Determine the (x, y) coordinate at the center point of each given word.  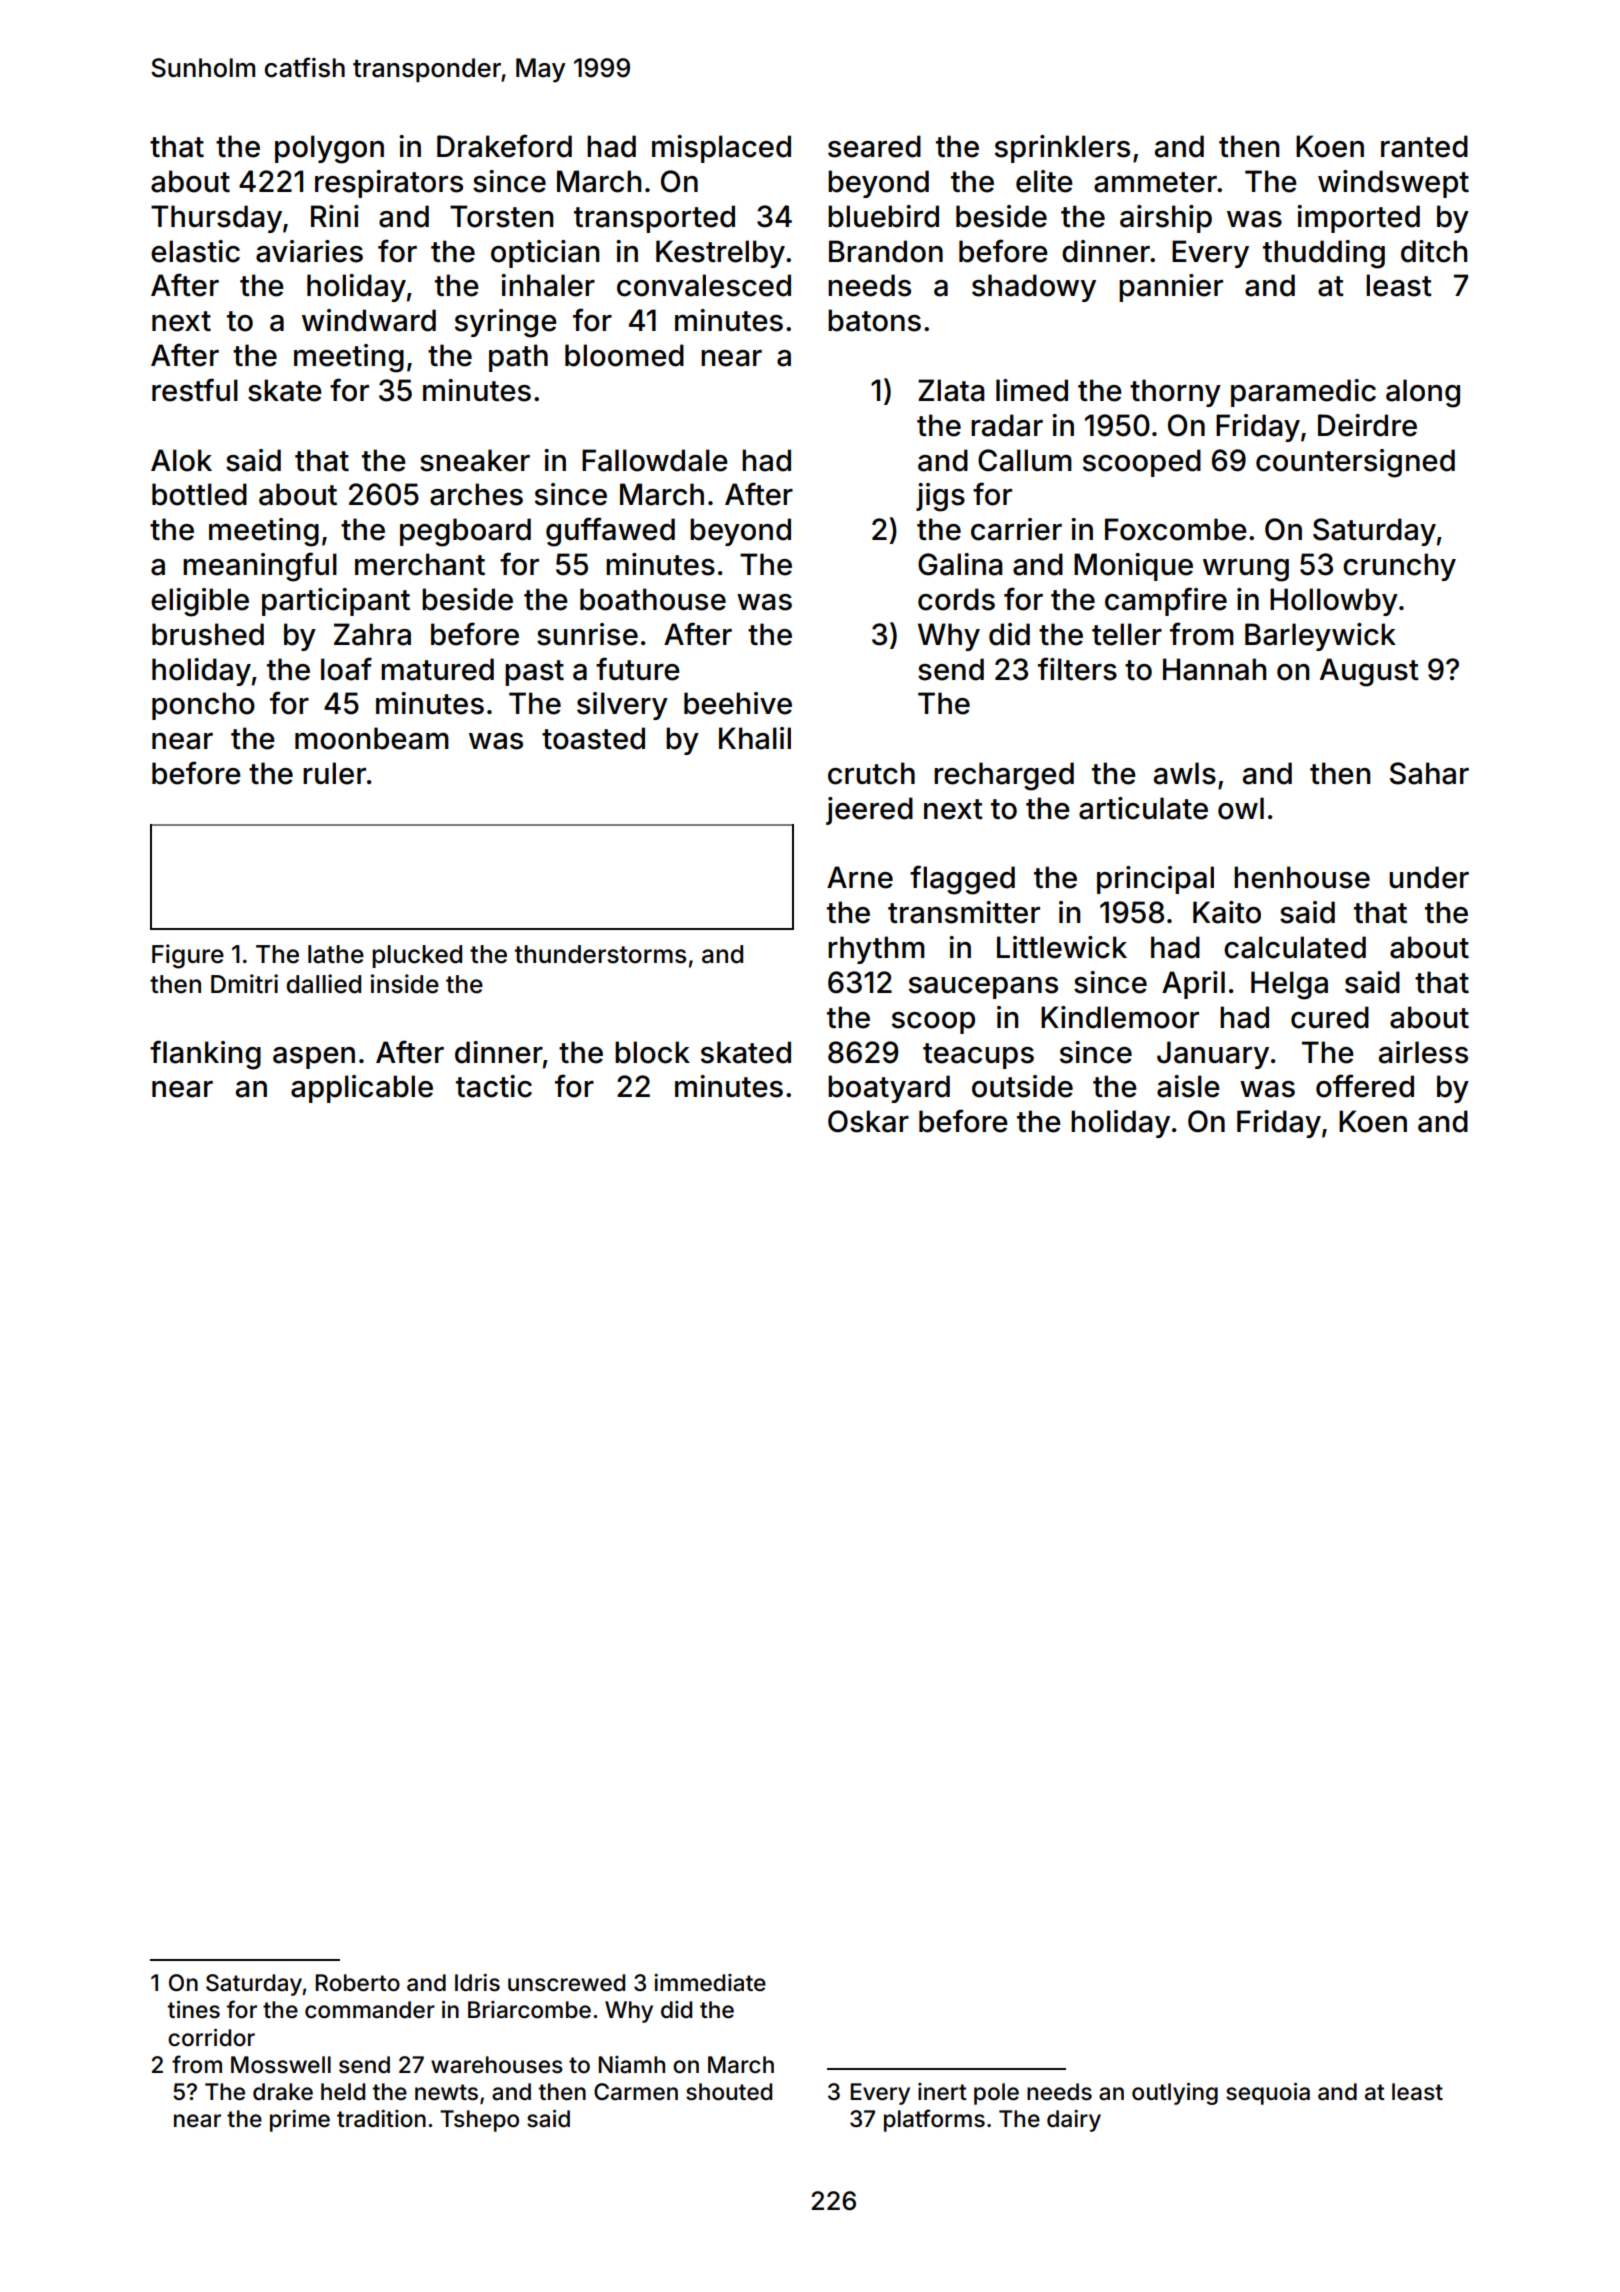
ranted (1424, 146)
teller (1127, 634)
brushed (208, 634)
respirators (389, 184)
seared (874, 146)
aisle (1188, 1086)
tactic (494, 1086)
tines (194, 2010)
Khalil (755, 738)
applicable (362, 1089)
